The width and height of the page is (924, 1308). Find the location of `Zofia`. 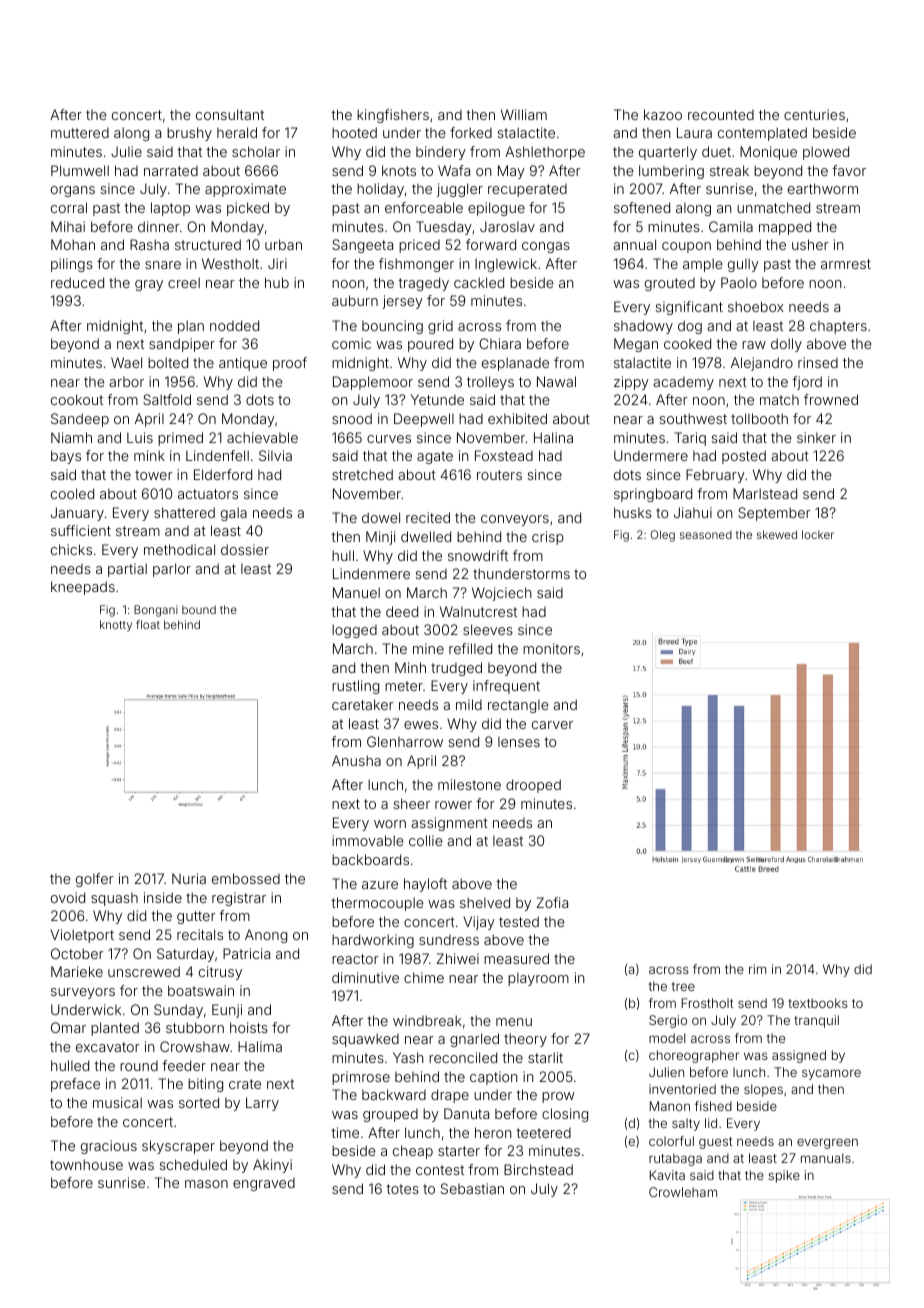

Zofia is located at coordinates (552, 902).
